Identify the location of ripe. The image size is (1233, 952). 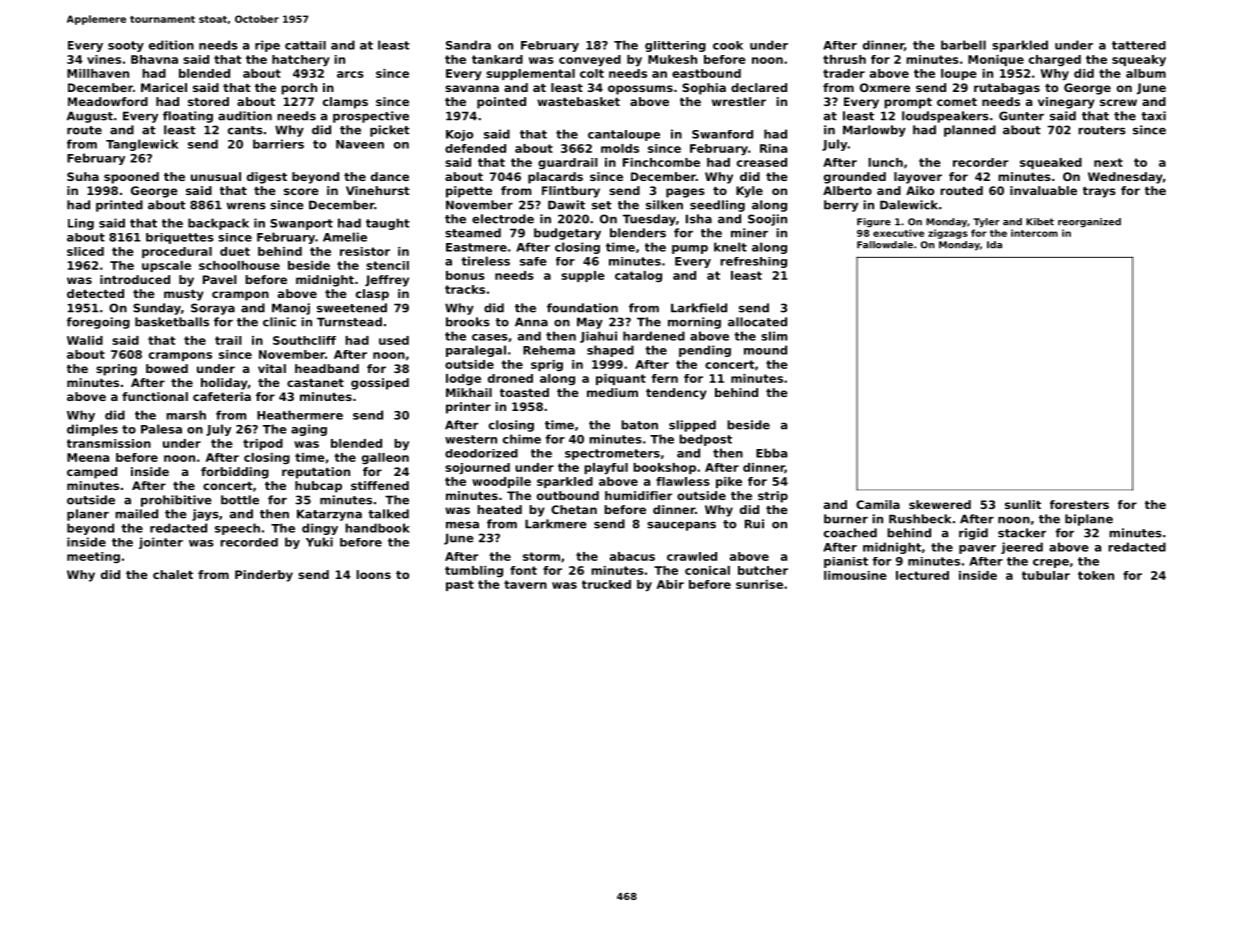
(267, 46).
